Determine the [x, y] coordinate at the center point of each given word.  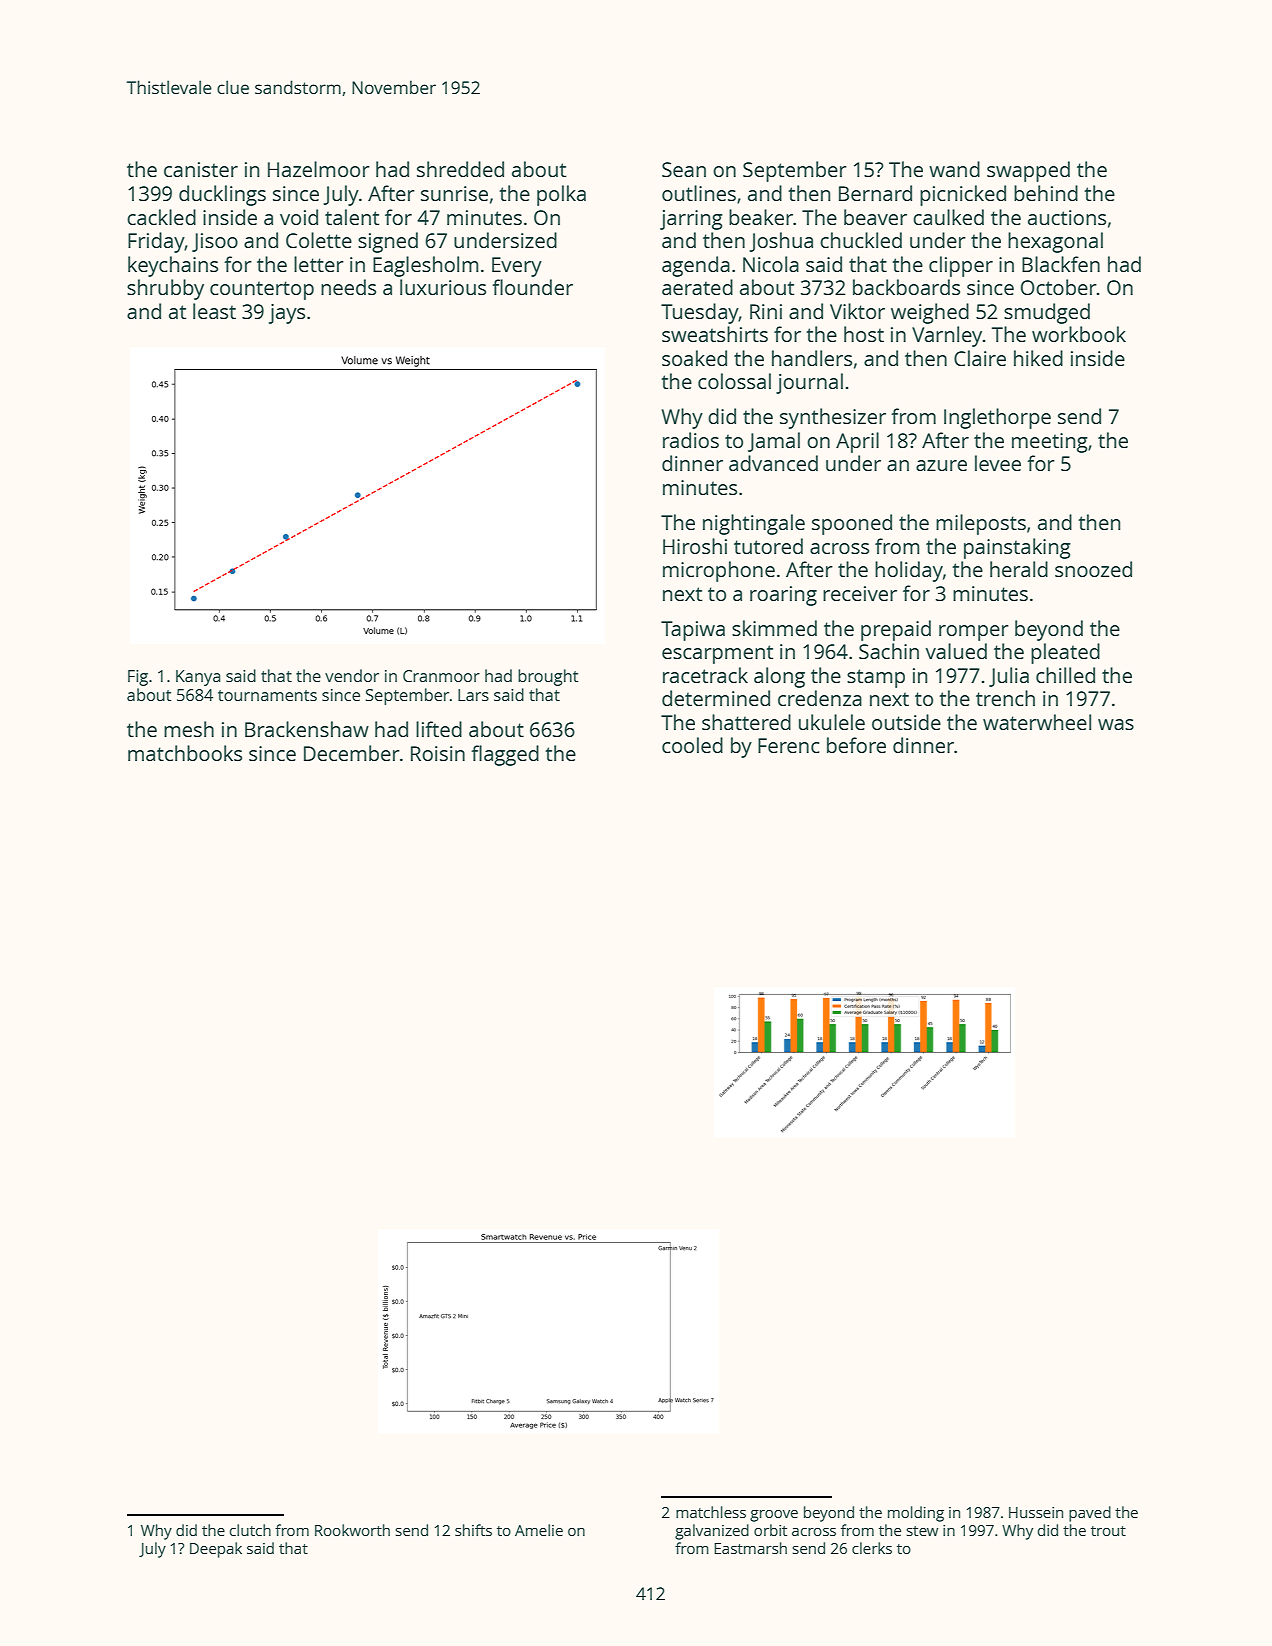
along [779, 677]
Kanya [198, 678]
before [856, 745]
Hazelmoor [319, 169]
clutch [250, 1530]
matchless [711, 1512]
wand [954, 169]
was [1116, 724]
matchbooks [185, 753]
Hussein [1036, 1512]
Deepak [216, 1550]
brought [548, 677]
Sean [684, 169]
